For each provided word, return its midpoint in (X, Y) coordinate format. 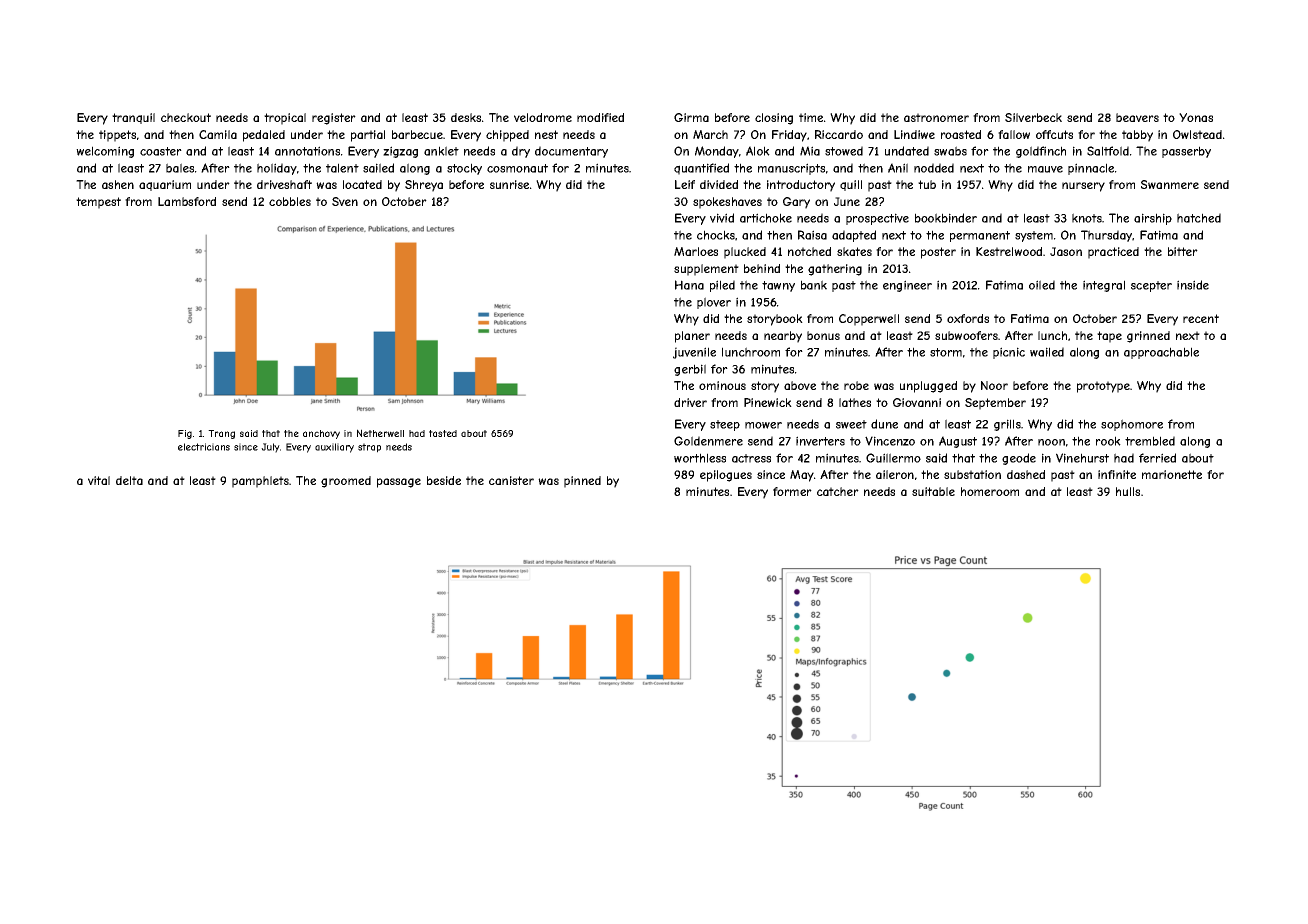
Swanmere (1170, 184)
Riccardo (839, 134)
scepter (1151, 286)
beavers (1137, 117)
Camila (218, 134)
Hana (689, 285)
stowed (844, 151)
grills (1007, 425)
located (362, 184)
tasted (443, 433)
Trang (221, 434)
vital (99, 480)
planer (692, 337)
